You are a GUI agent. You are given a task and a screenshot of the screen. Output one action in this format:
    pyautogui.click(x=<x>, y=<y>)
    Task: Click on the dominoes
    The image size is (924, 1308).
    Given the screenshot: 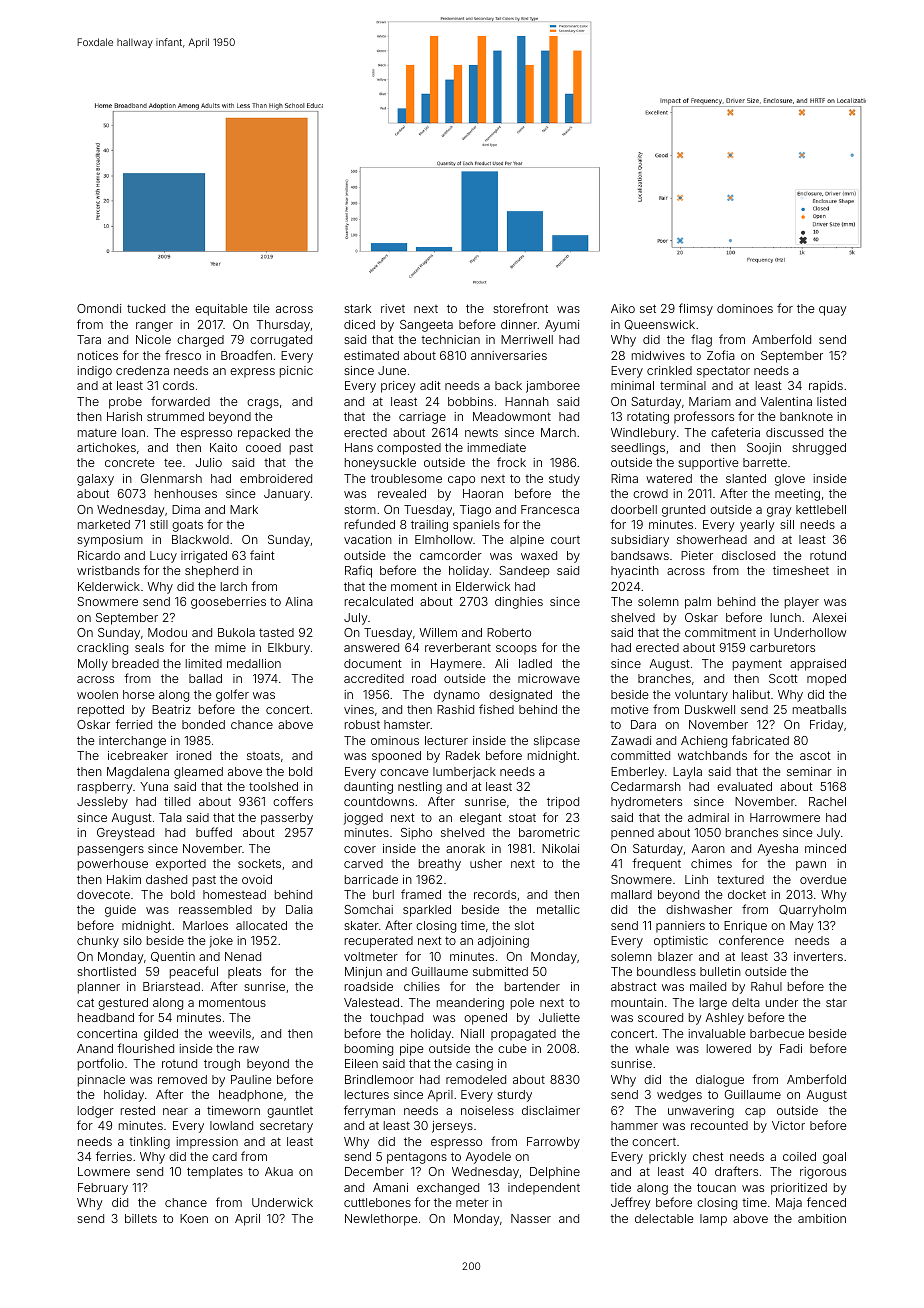 What is the action you would take?
    pyautogui.click(x=745, y=308)
